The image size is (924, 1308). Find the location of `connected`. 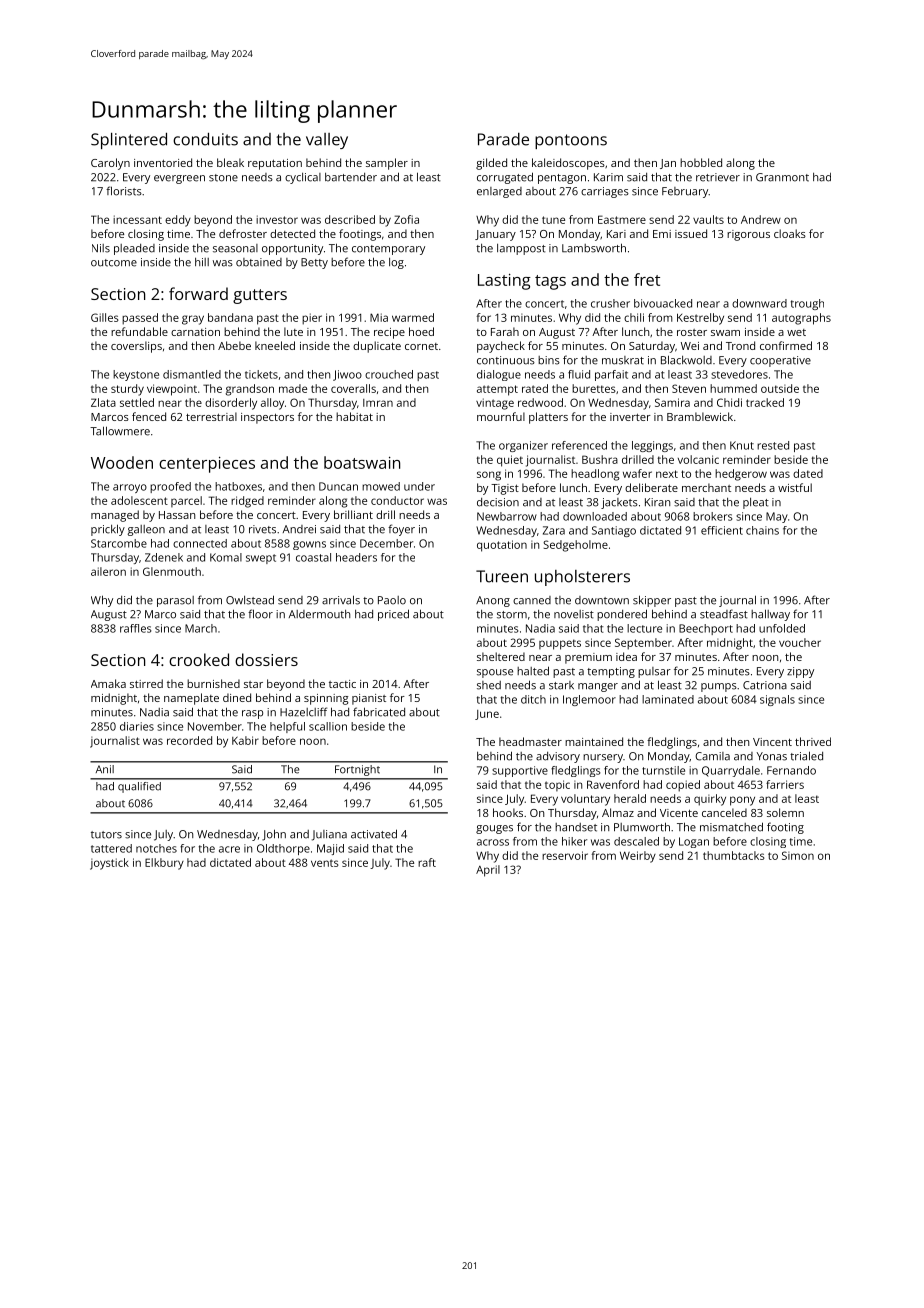

connected is located at coordinates (200, 543).
